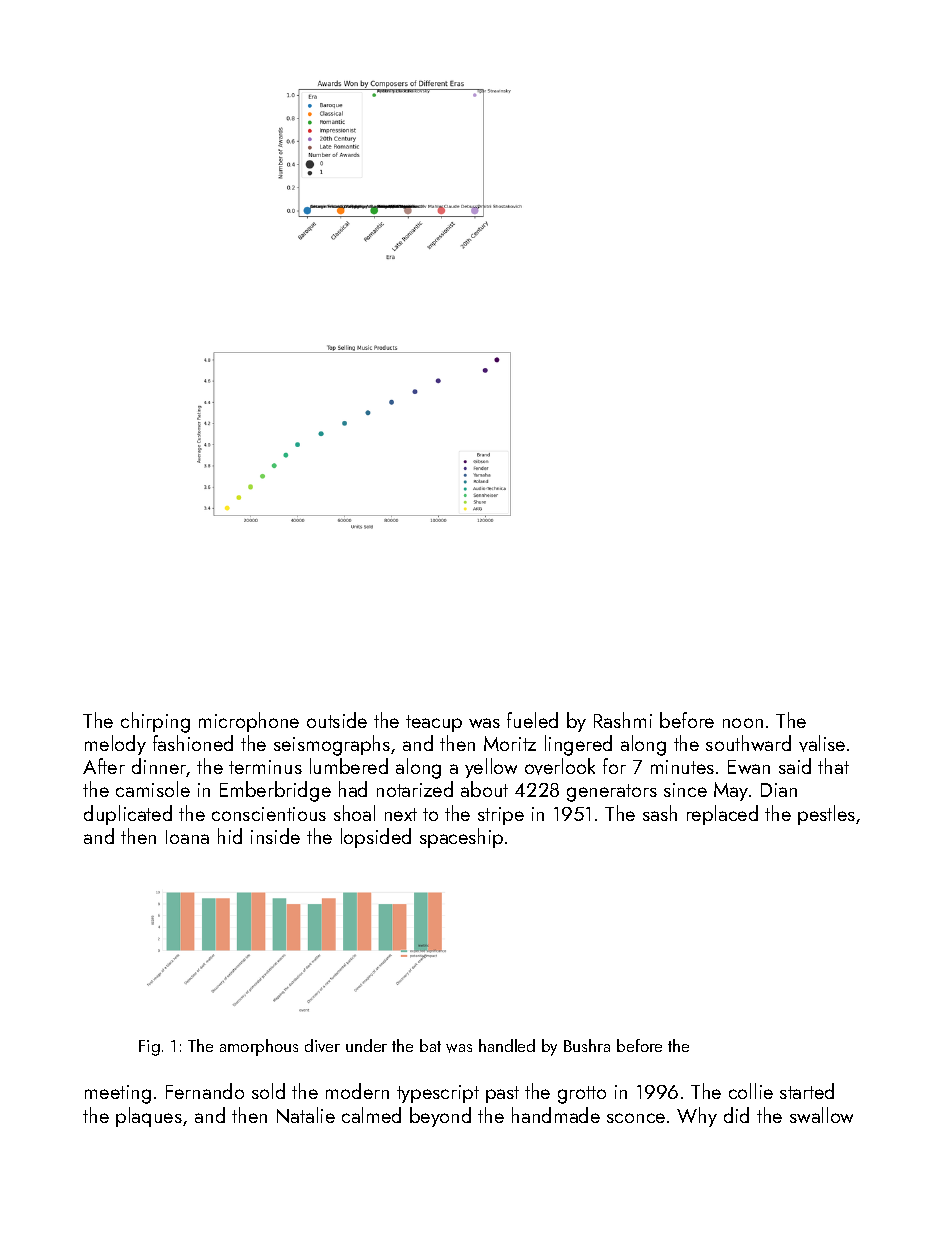  What do you see at coordinates (826, 815) in the screenshot?
I see `pestles` at bounding box center [826, 815].
